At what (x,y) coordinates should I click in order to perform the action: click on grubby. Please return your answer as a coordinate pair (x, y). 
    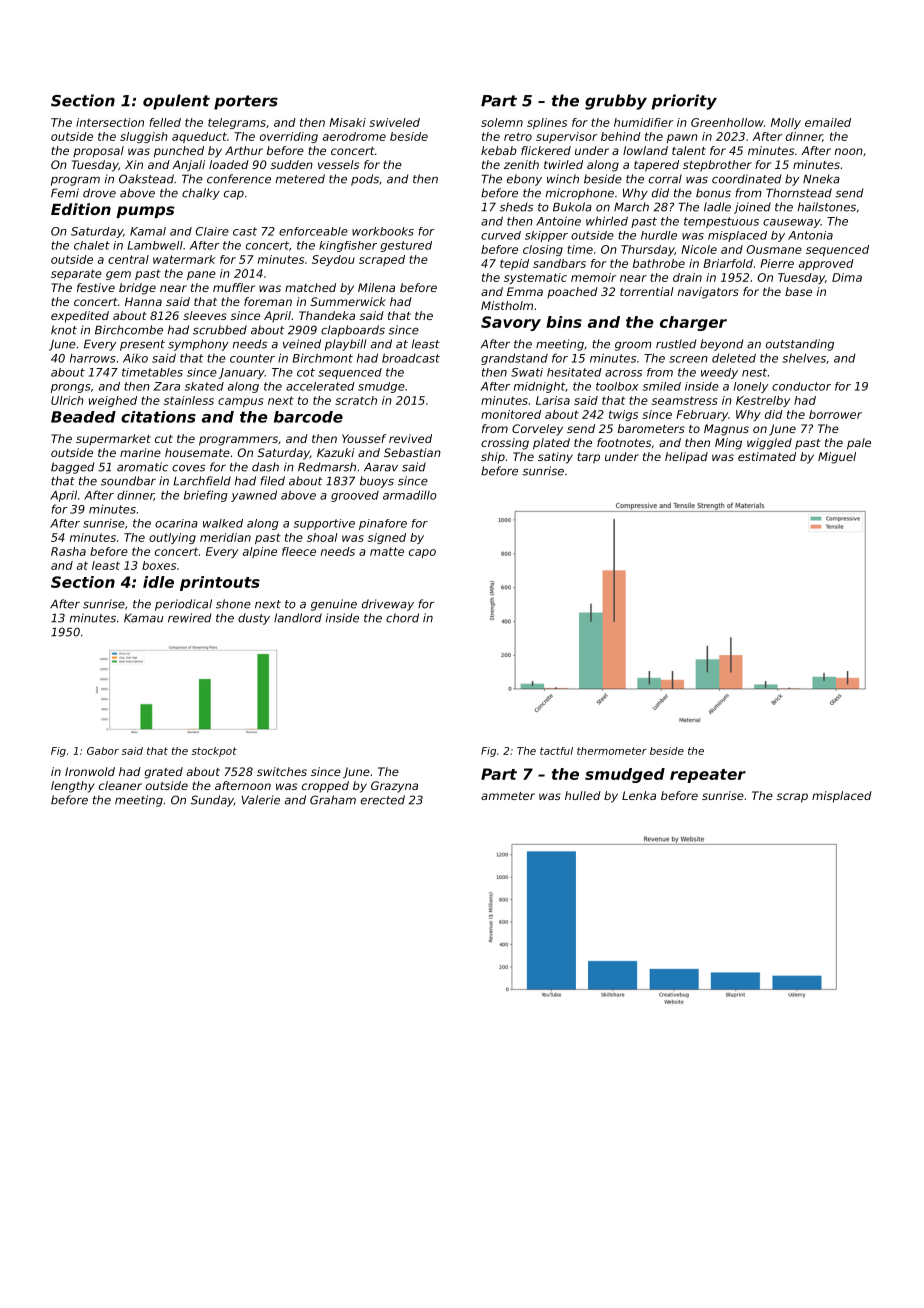
    Looking at the image, I should click on (616, 102).
